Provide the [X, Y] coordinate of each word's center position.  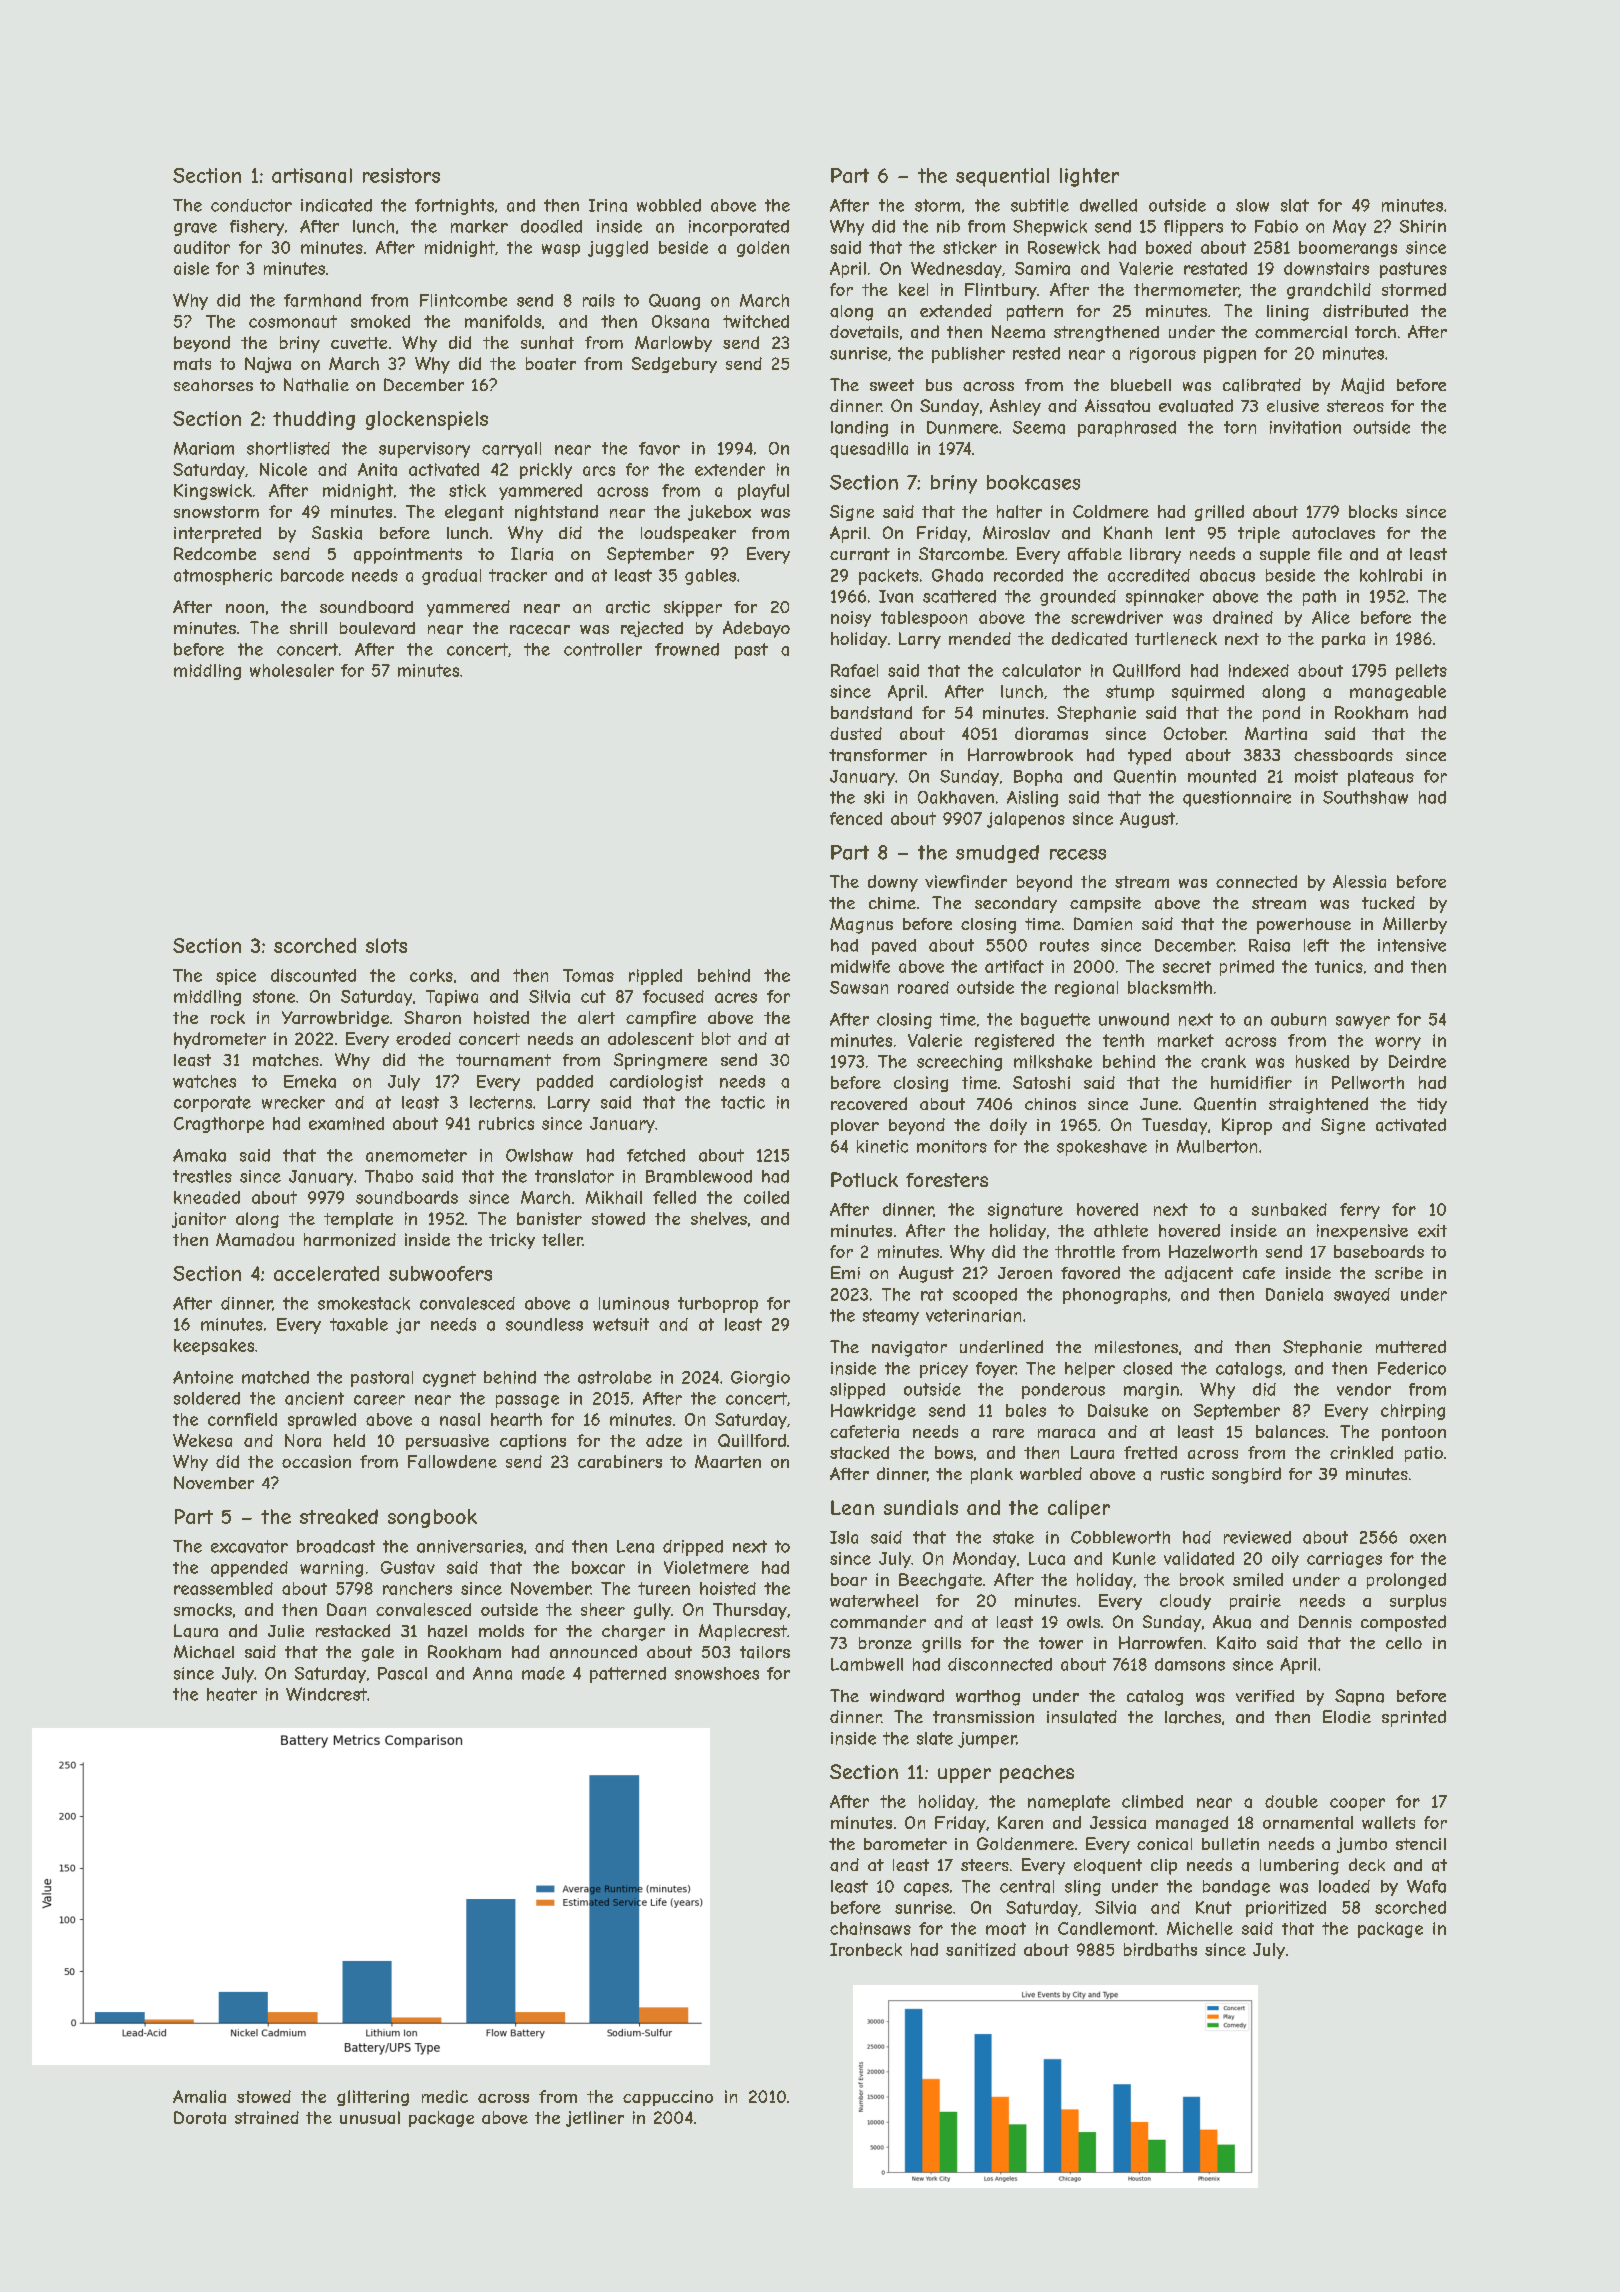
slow [1252, 205]
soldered [207, 1398]
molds [501, 1630]
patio [1424, 1454]
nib [948, 226]
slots [386, 945]
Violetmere [706, 1567]
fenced [856, 818]
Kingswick [213, 492]
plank [992, 1476]
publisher [968, 355]
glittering [373, 2098]
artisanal [312, 175]
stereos [1355, 406]
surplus [1418, 1602]
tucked [1388, 902]
